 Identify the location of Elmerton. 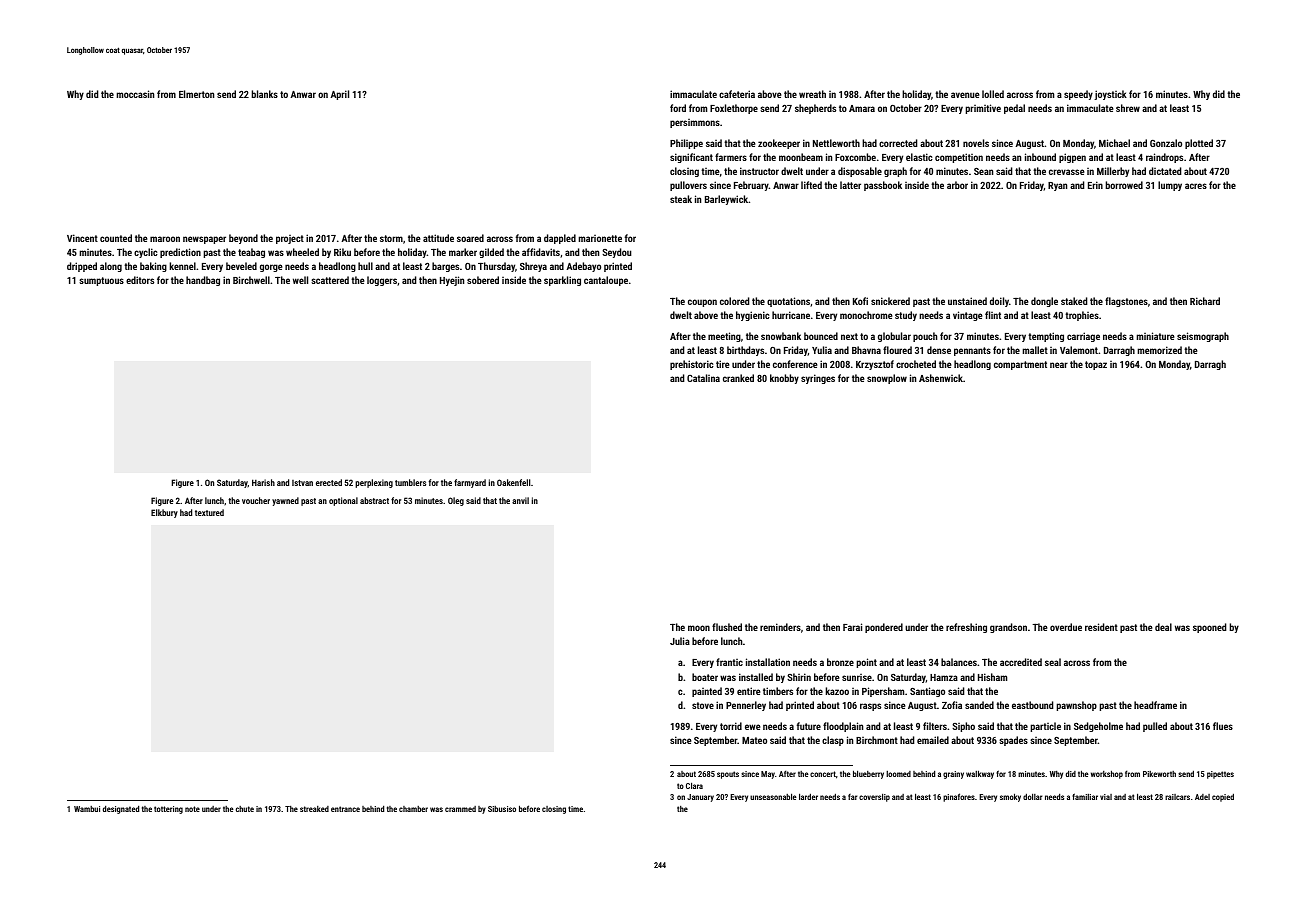
(196, 94).
